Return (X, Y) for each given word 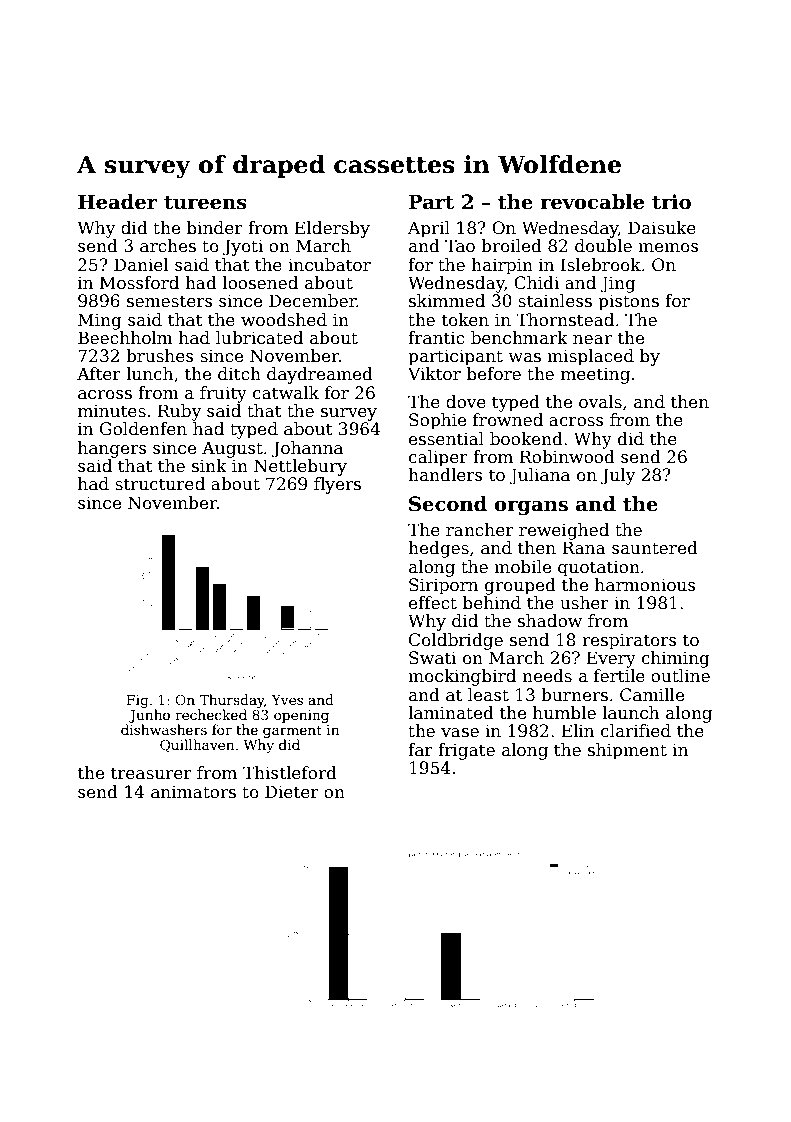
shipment (627, 751)
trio (671, 202)
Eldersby (332, 229)
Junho (149, 716)
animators (193, 792)
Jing (618, 284)
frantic (436, 338)
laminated (451, 713)
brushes (159, 356)
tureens (205, 203)
